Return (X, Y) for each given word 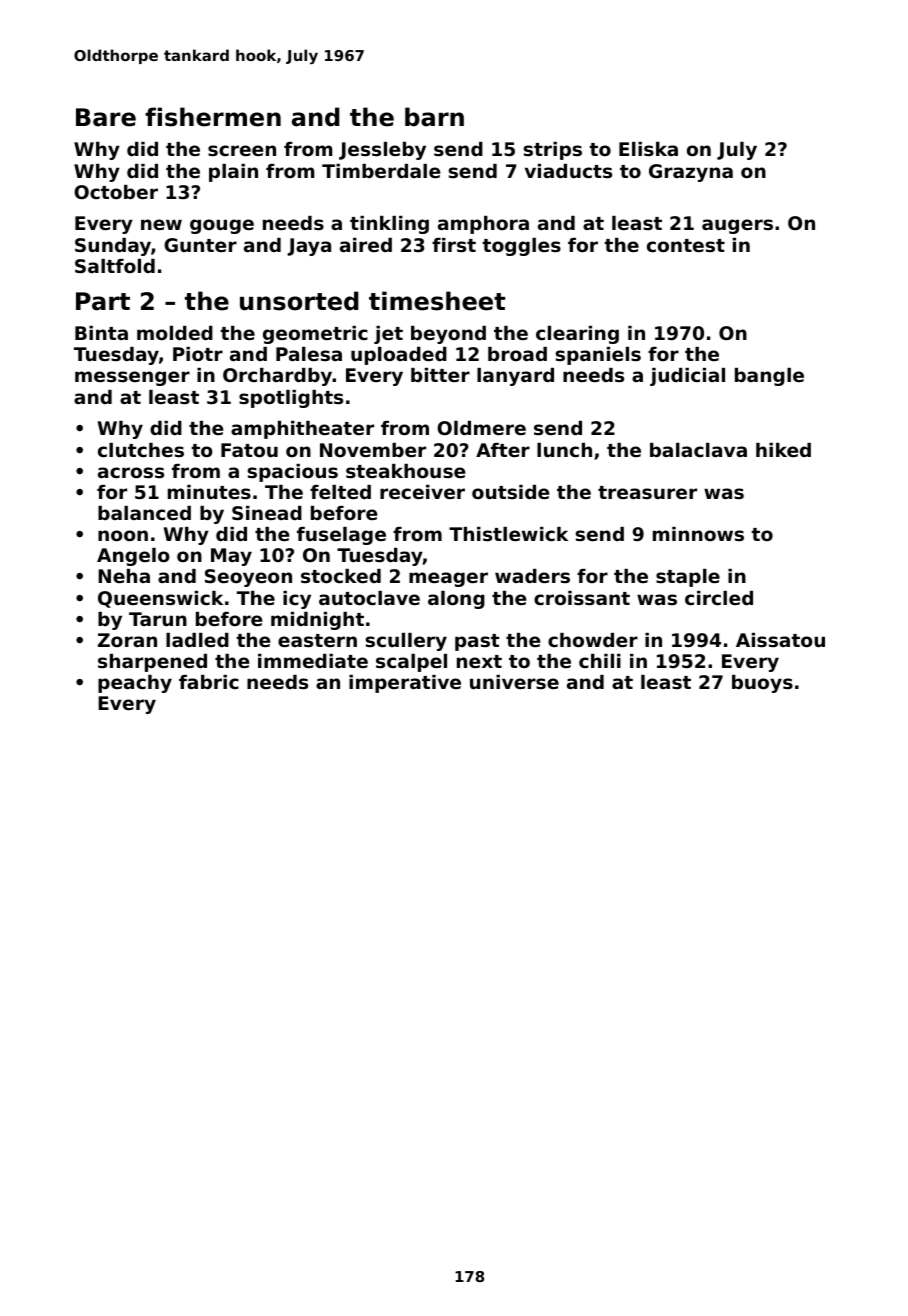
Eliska (648, 149)
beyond (448, 335)
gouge (222, 226)
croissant (582, 598)
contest (686, 246)
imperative (405, 684)
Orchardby (277, 377)
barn (434, 117)
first (454, 245)
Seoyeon (248, 578)
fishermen (213, 117)
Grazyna (691, 173)
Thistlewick (508, 534)
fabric (209, 682)
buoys (762, 684)
